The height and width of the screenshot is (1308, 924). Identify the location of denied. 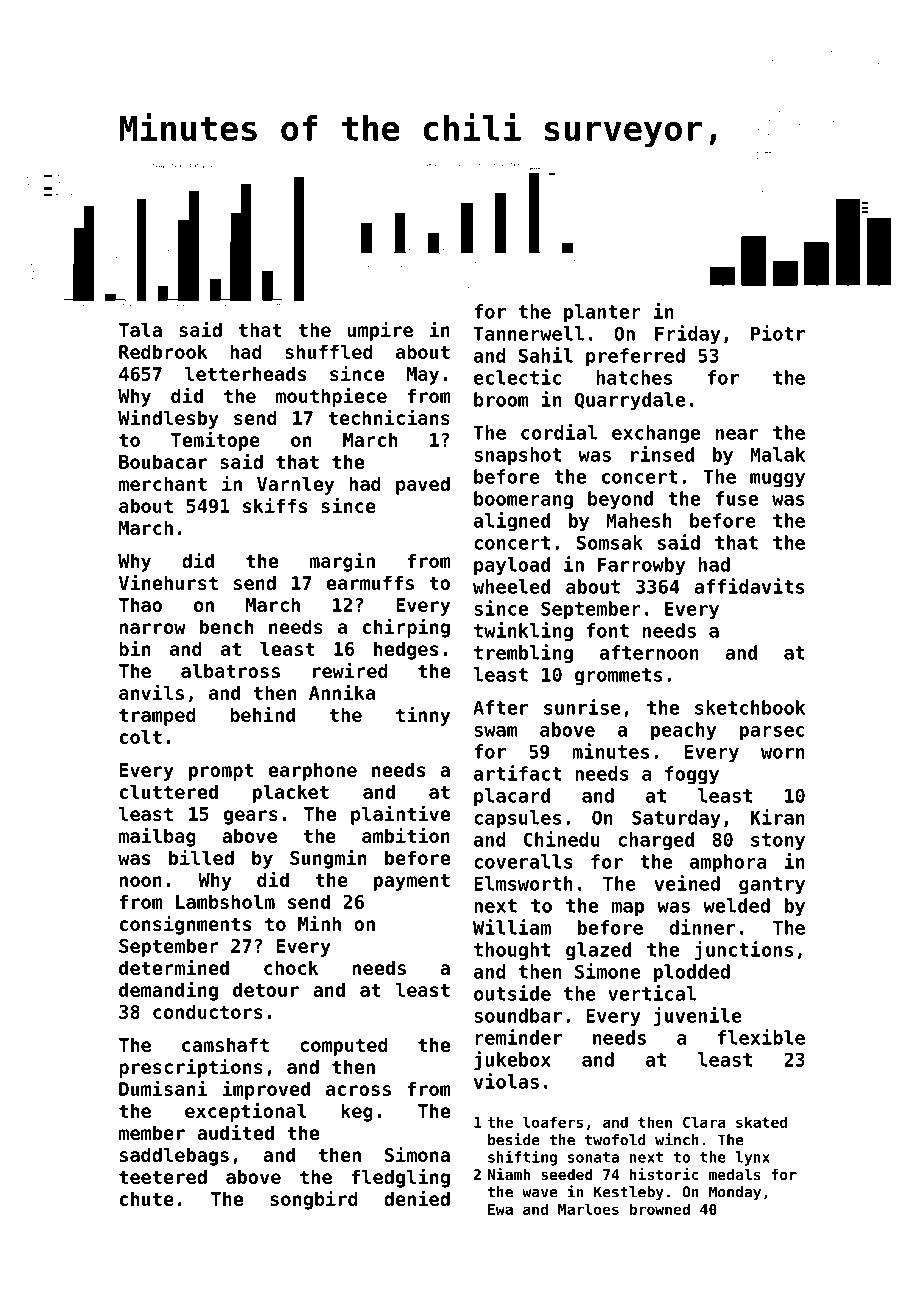
(417, 1198).
